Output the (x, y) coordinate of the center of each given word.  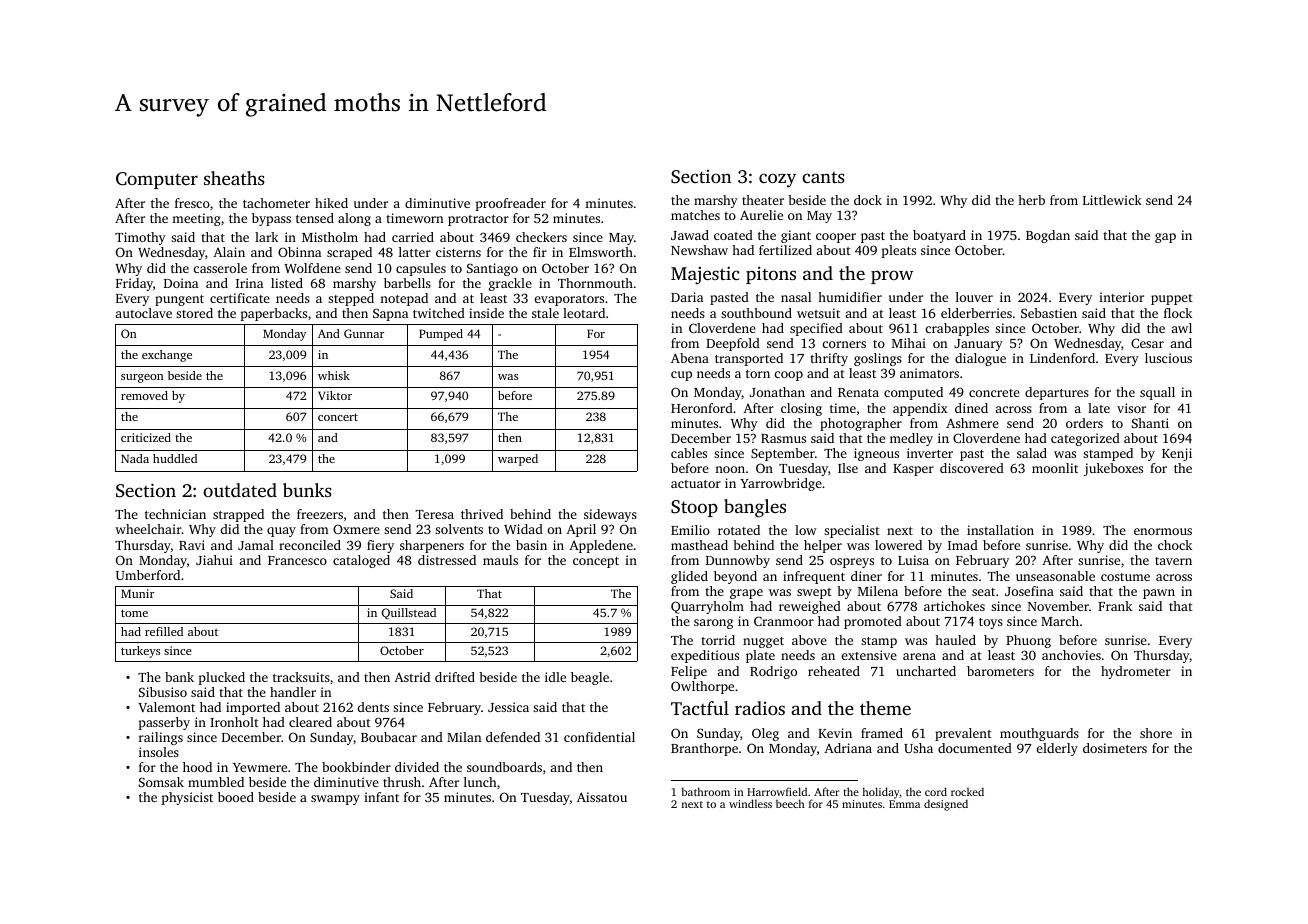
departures (1057, 393)
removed (144, 395)
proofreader (510, 204)
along (354, 219)
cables (689, 453)
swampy (335, 800)
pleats (898, 251)
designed (946, 805)
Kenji (1177, 454)
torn (758, 374)
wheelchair (148, 529)
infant (381, 797)
